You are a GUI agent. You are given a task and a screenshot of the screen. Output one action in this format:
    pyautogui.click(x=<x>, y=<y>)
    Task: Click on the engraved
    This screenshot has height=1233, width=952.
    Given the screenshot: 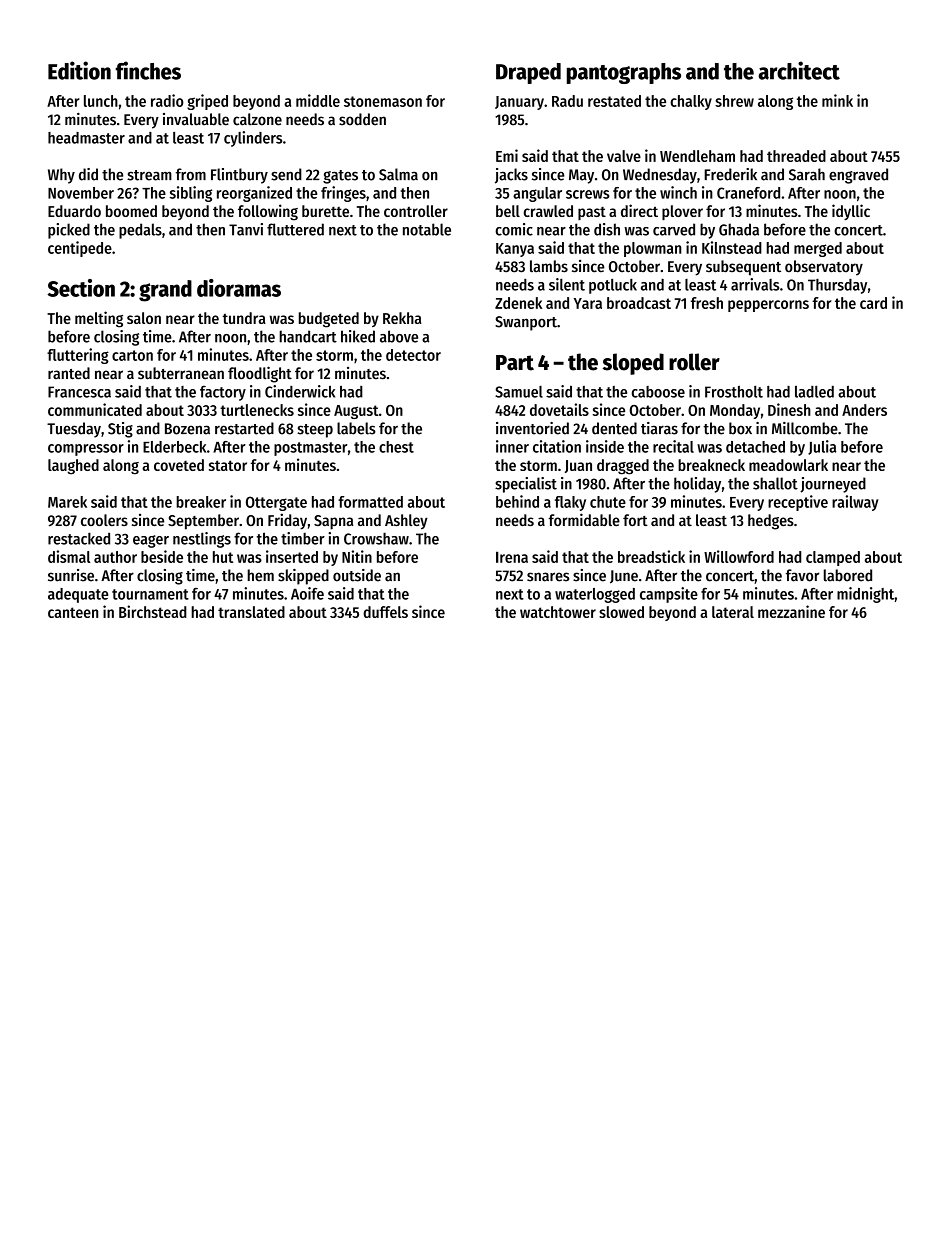 What is the action you would take?
    pyautogui.click(x=858, y=176)
